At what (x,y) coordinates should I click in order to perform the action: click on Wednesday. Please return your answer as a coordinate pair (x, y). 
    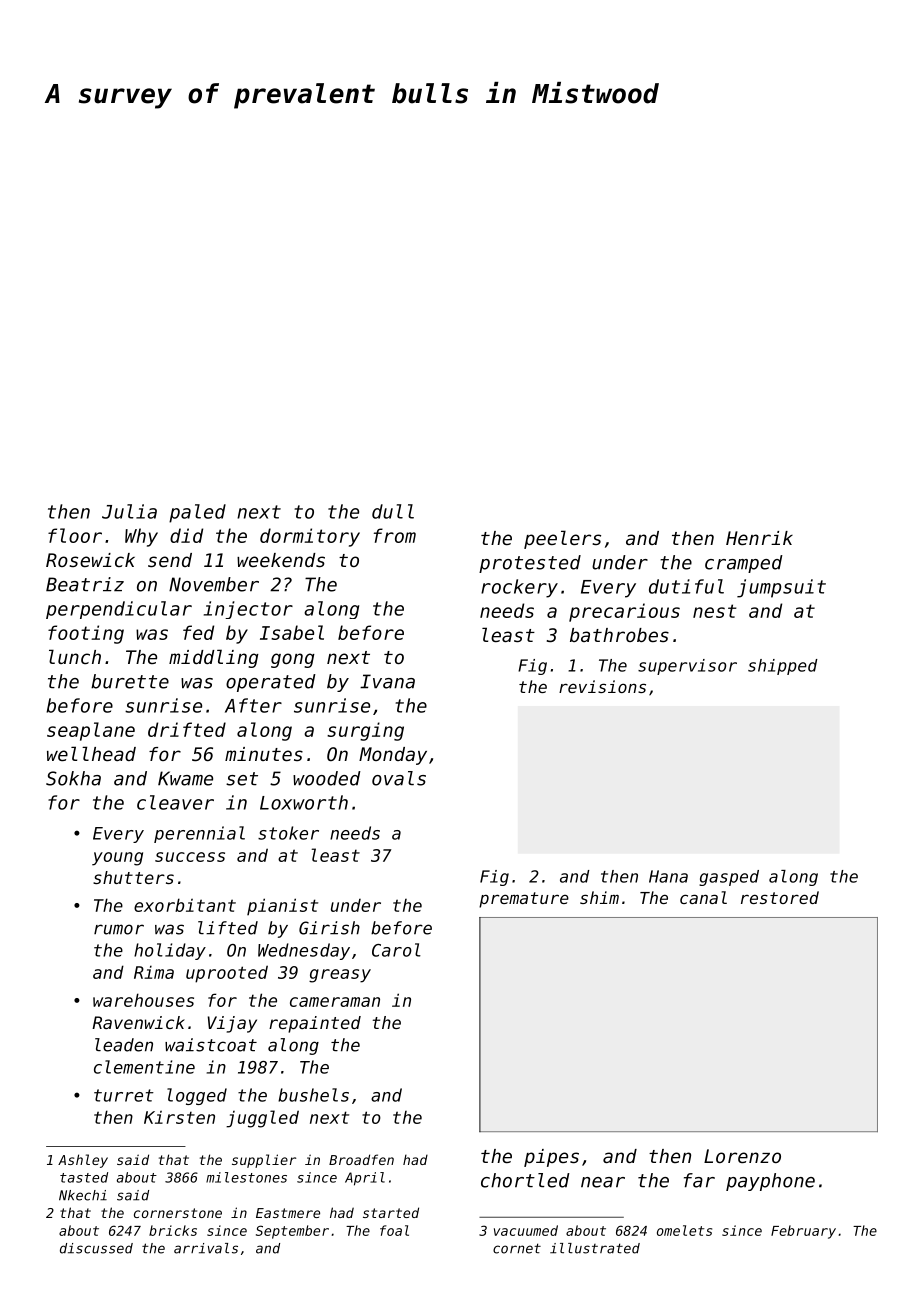
    Looking at the image, I should click on (304, 951).
